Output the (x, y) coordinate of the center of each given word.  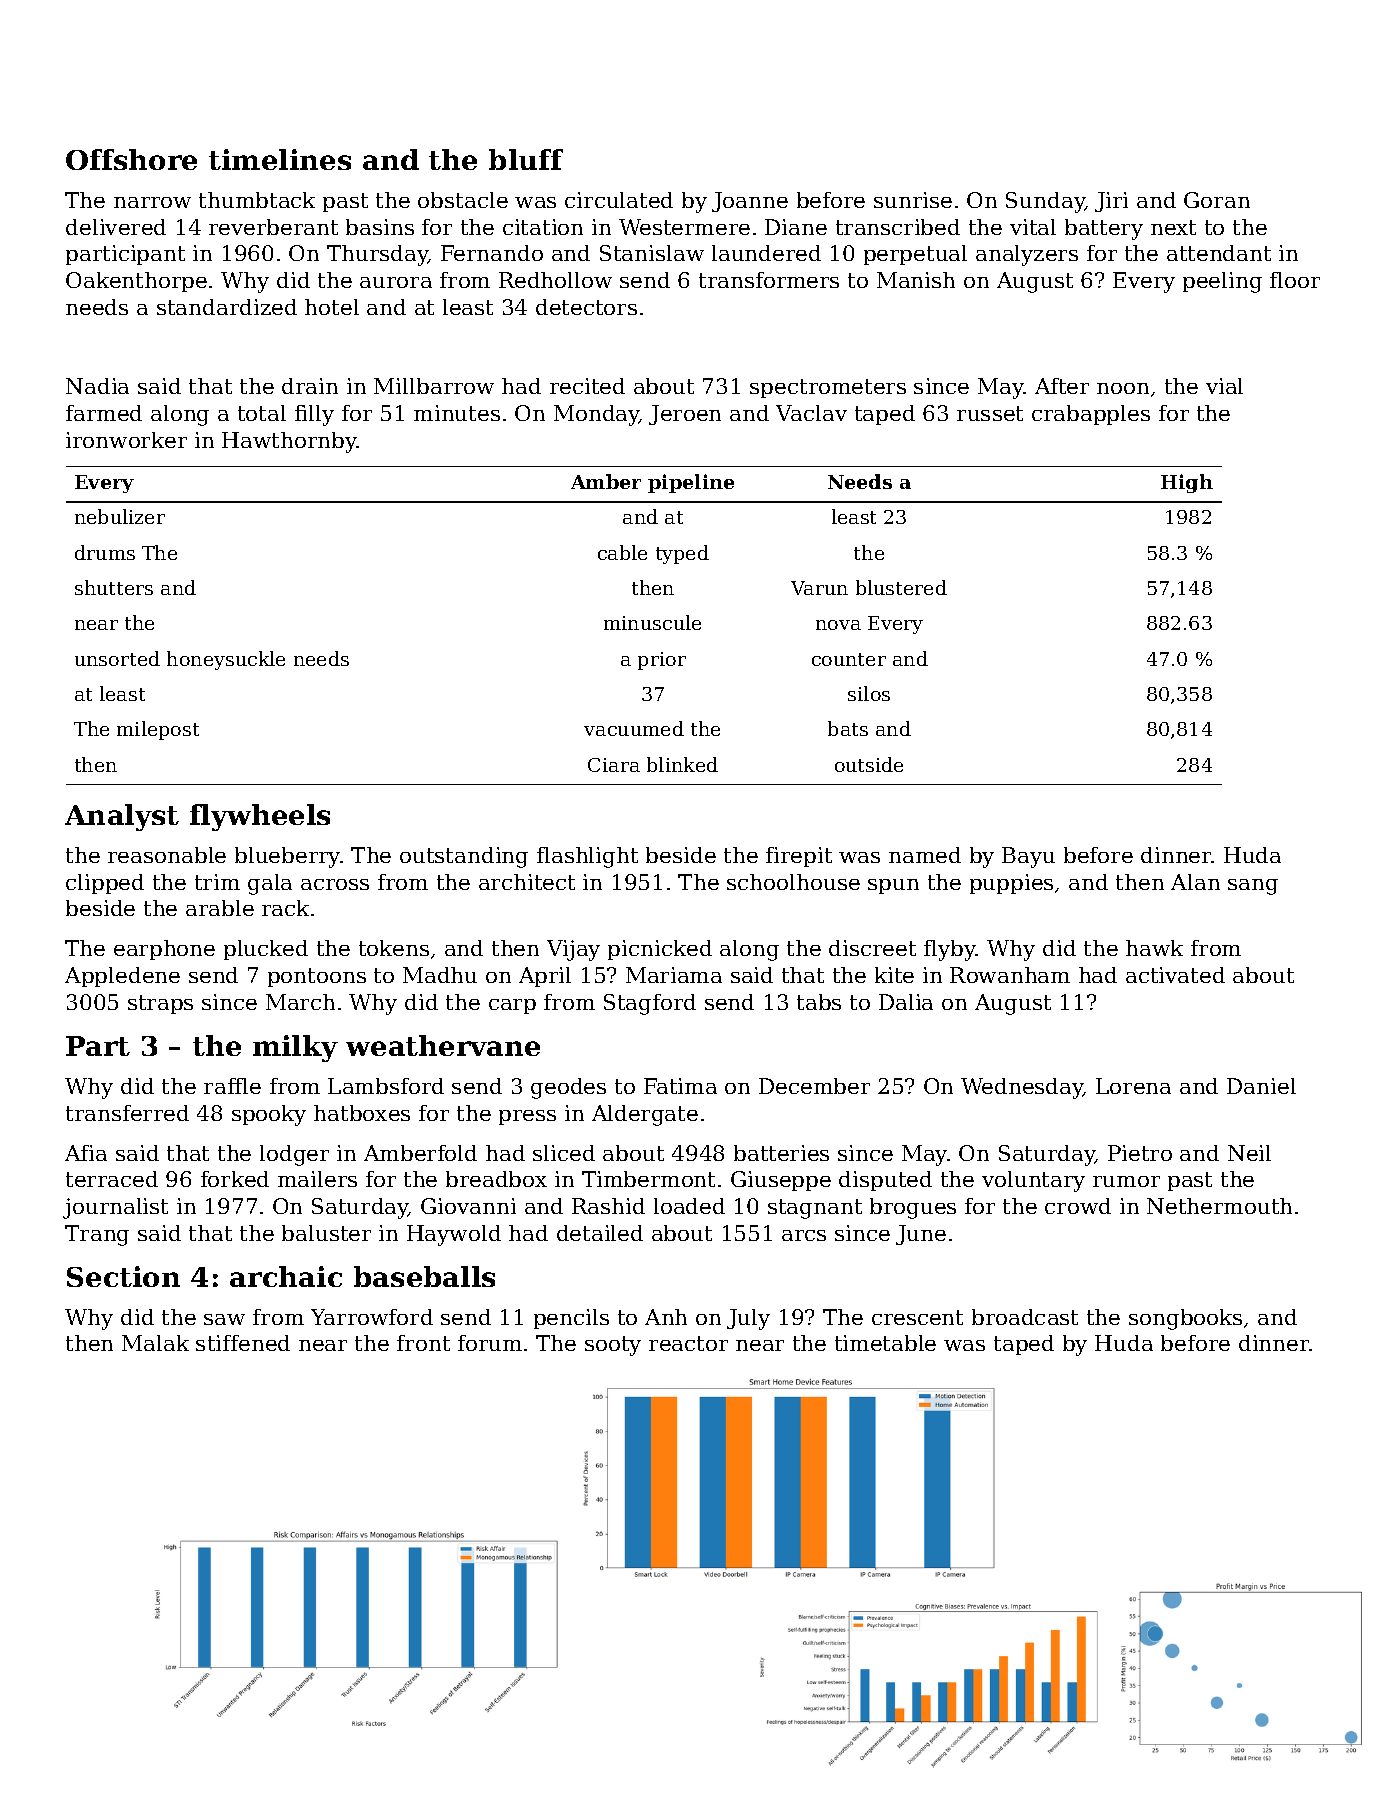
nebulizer (120, 516)
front (423, 1343)
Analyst (122, 817)
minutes (457, 413)
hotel (332, 307)
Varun (819, 588)
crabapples (1091, 415)
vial (1224, 386)
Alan (1195, 882)
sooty (613, 1346)
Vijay (573, 950)
